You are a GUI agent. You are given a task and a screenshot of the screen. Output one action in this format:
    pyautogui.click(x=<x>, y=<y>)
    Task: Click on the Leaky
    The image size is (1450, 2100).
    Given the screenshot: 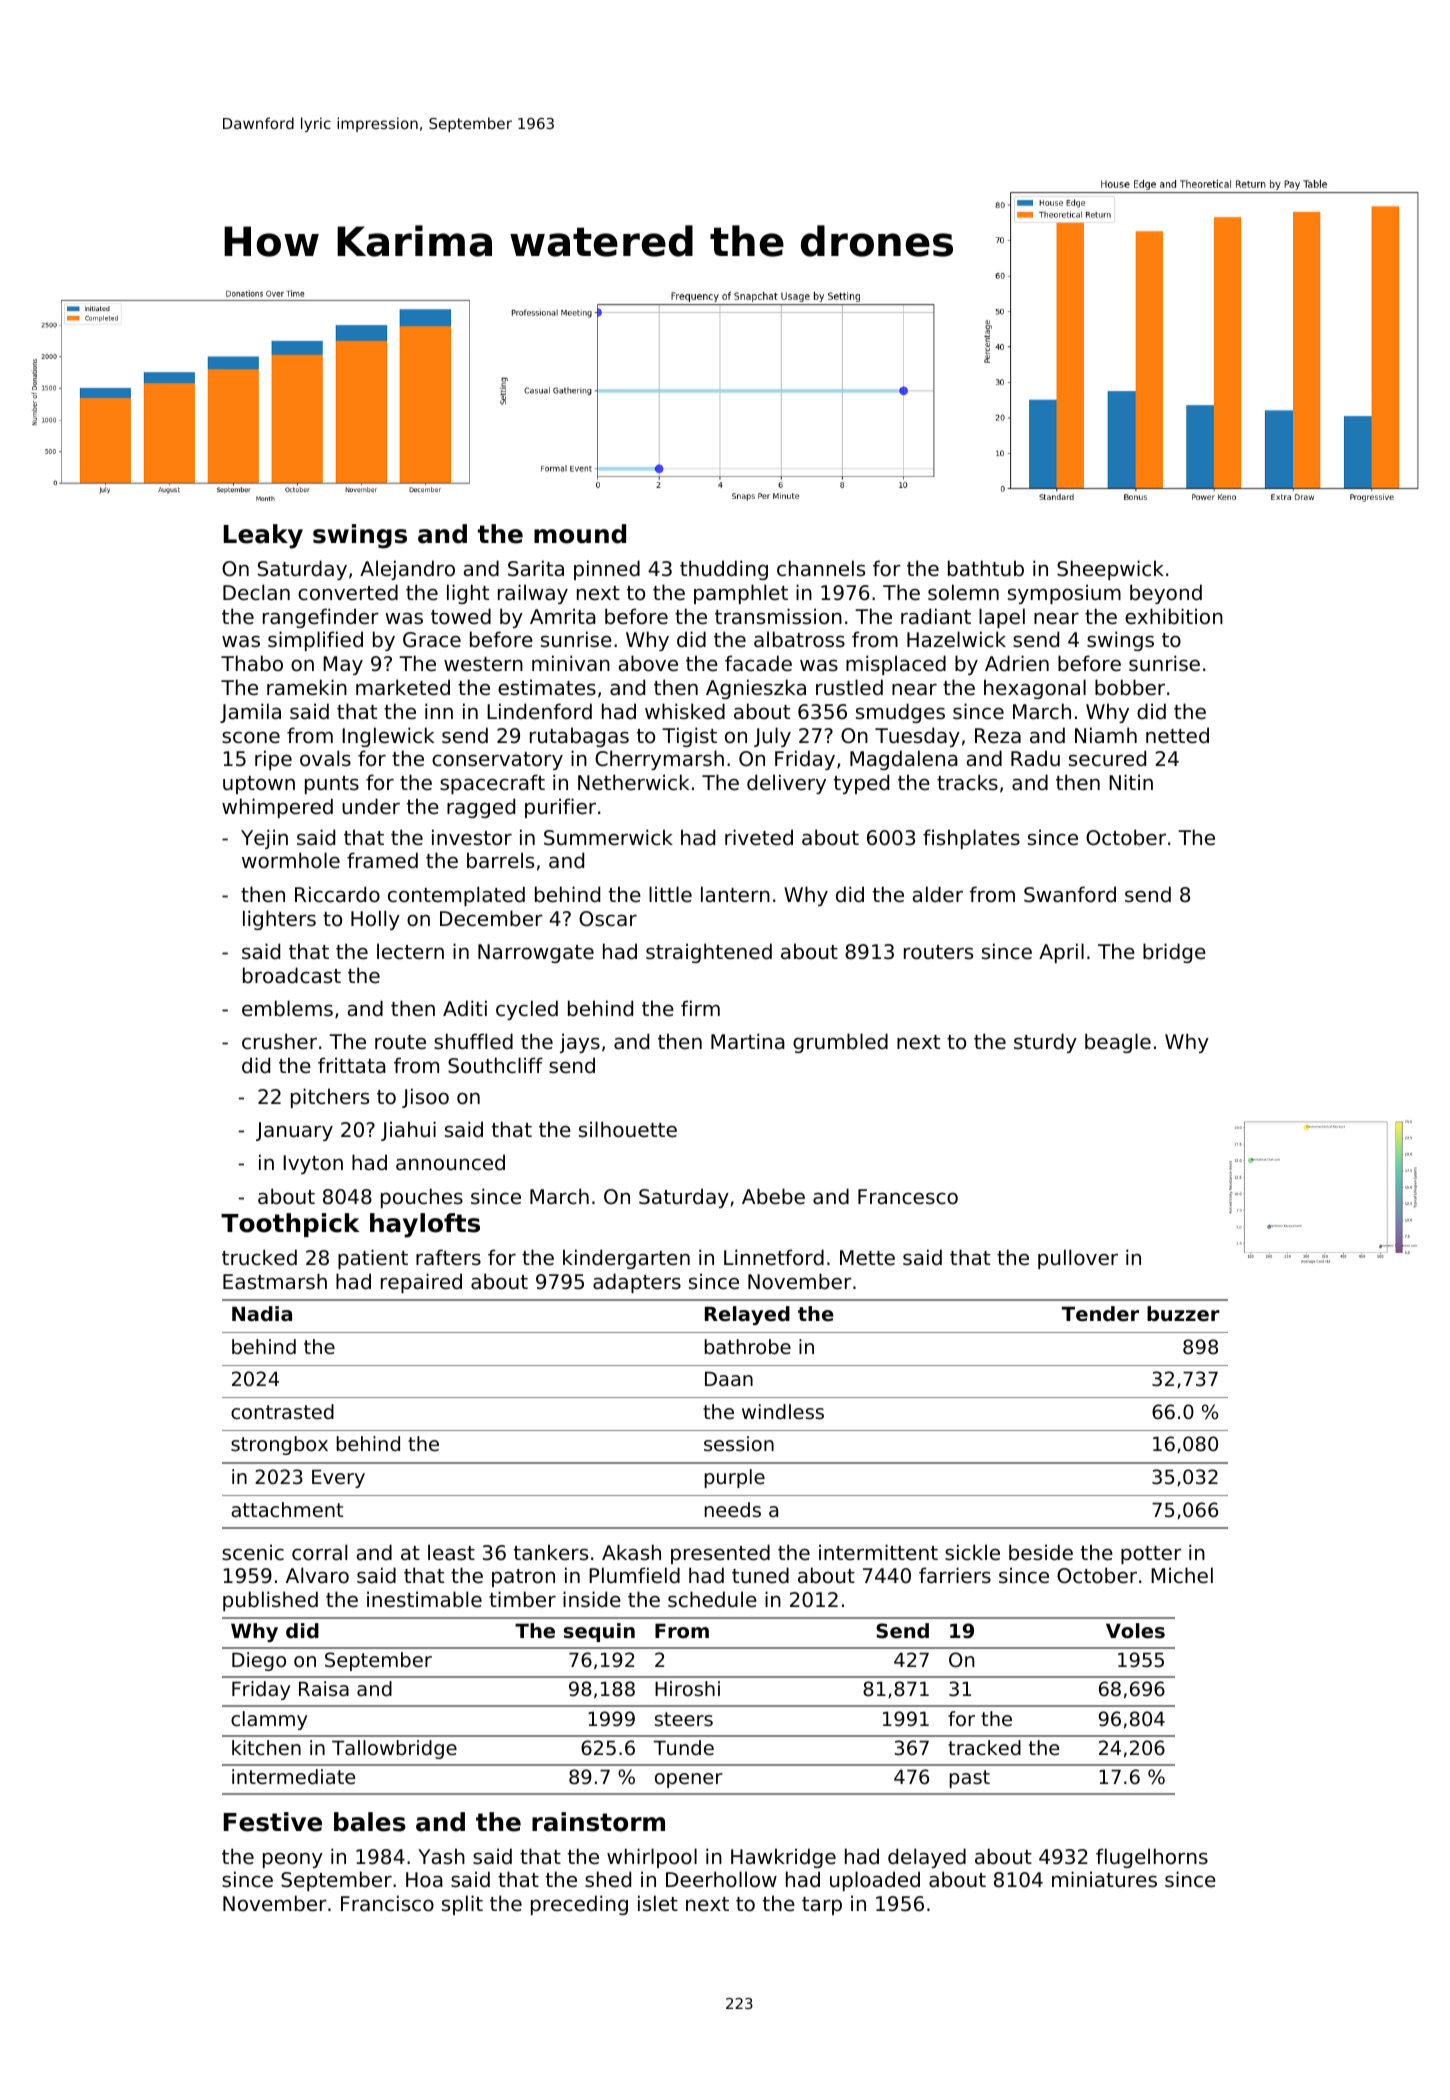 What is the action you would take?
    pyautogui.click(x=263, y=536)
